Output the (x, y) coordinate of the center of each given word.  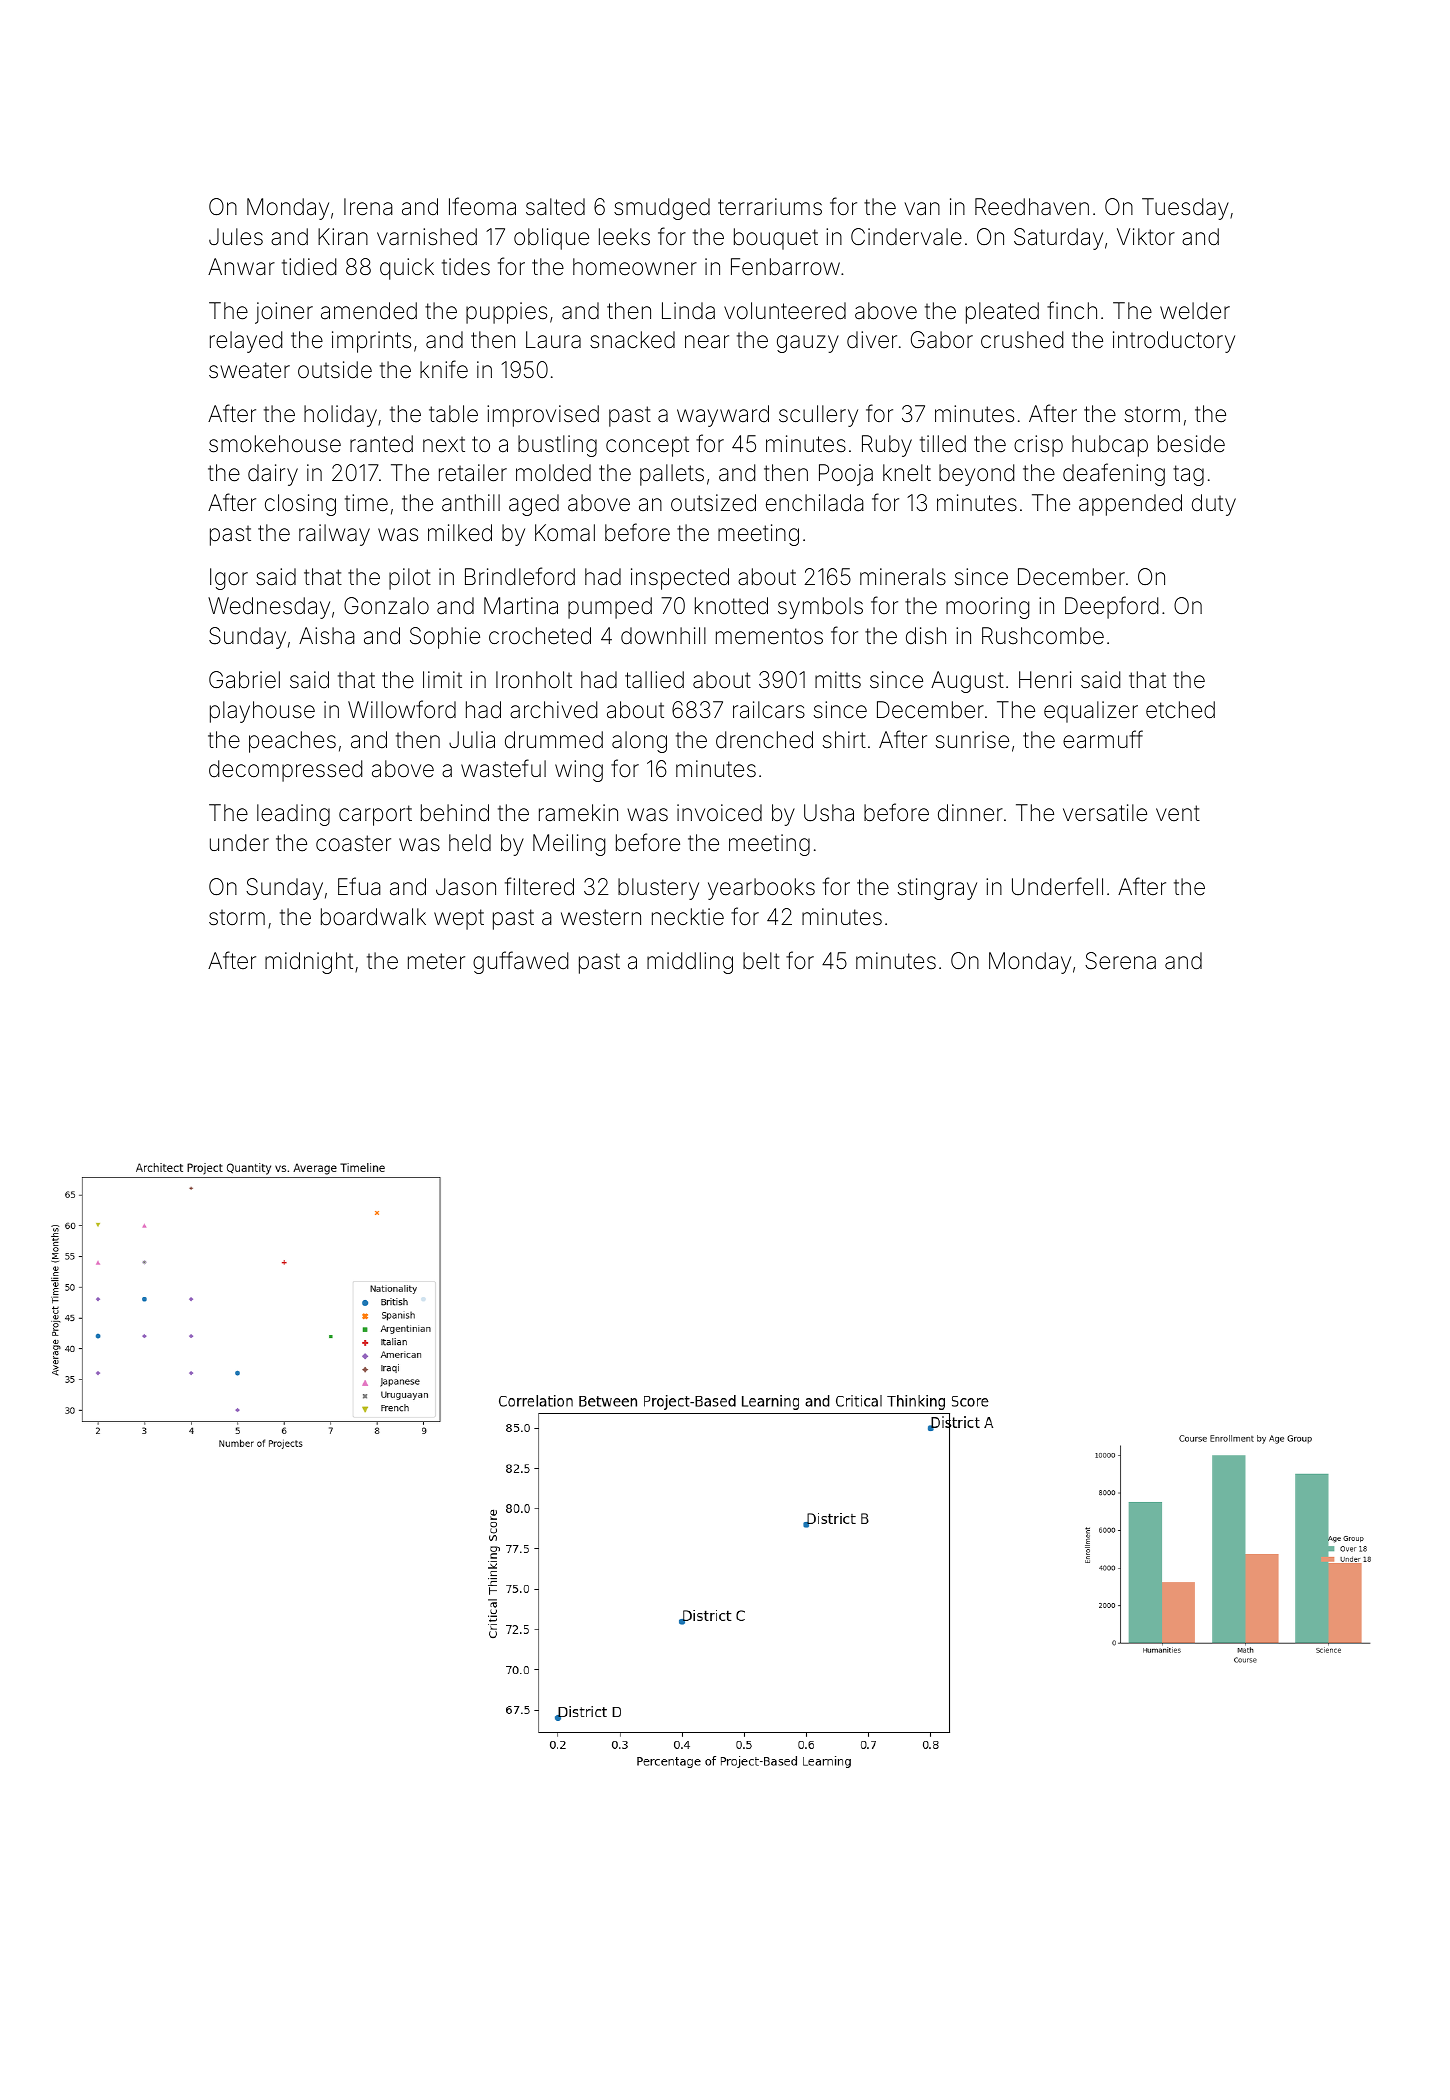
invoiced (719, 813)
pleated (1002, 313)
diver (872, 340)
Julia (472, 740)
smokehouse (275, 444)
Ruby (887, 446)
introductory (1174, 342)
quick (407, 269)
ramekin (578, 813)
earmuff (1103, 739)
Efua (359, 886)
